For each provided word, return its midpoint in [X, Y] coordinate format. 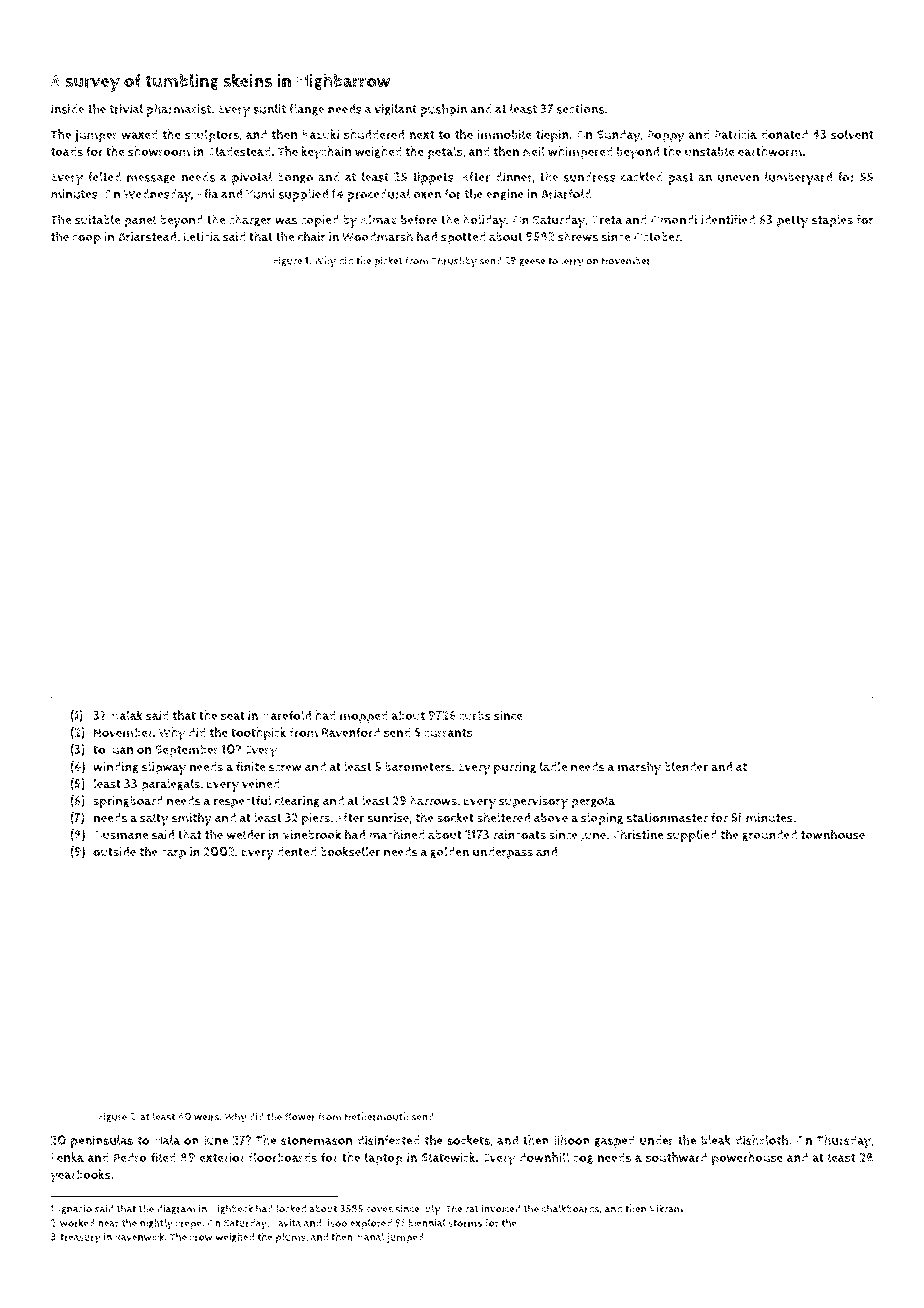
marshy [639, 768]
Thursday [844, 1142]
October [657, 237]
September [187, 751]
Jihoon [571, 1141]
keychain [326, 153]
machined [397, 834]
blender [686, 766]
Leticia [202, 236]
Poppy [665, 136]
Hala [167, 1140]
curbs [475, 716]
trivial [126, 109]
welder [246, 834]
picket [388, 261]
